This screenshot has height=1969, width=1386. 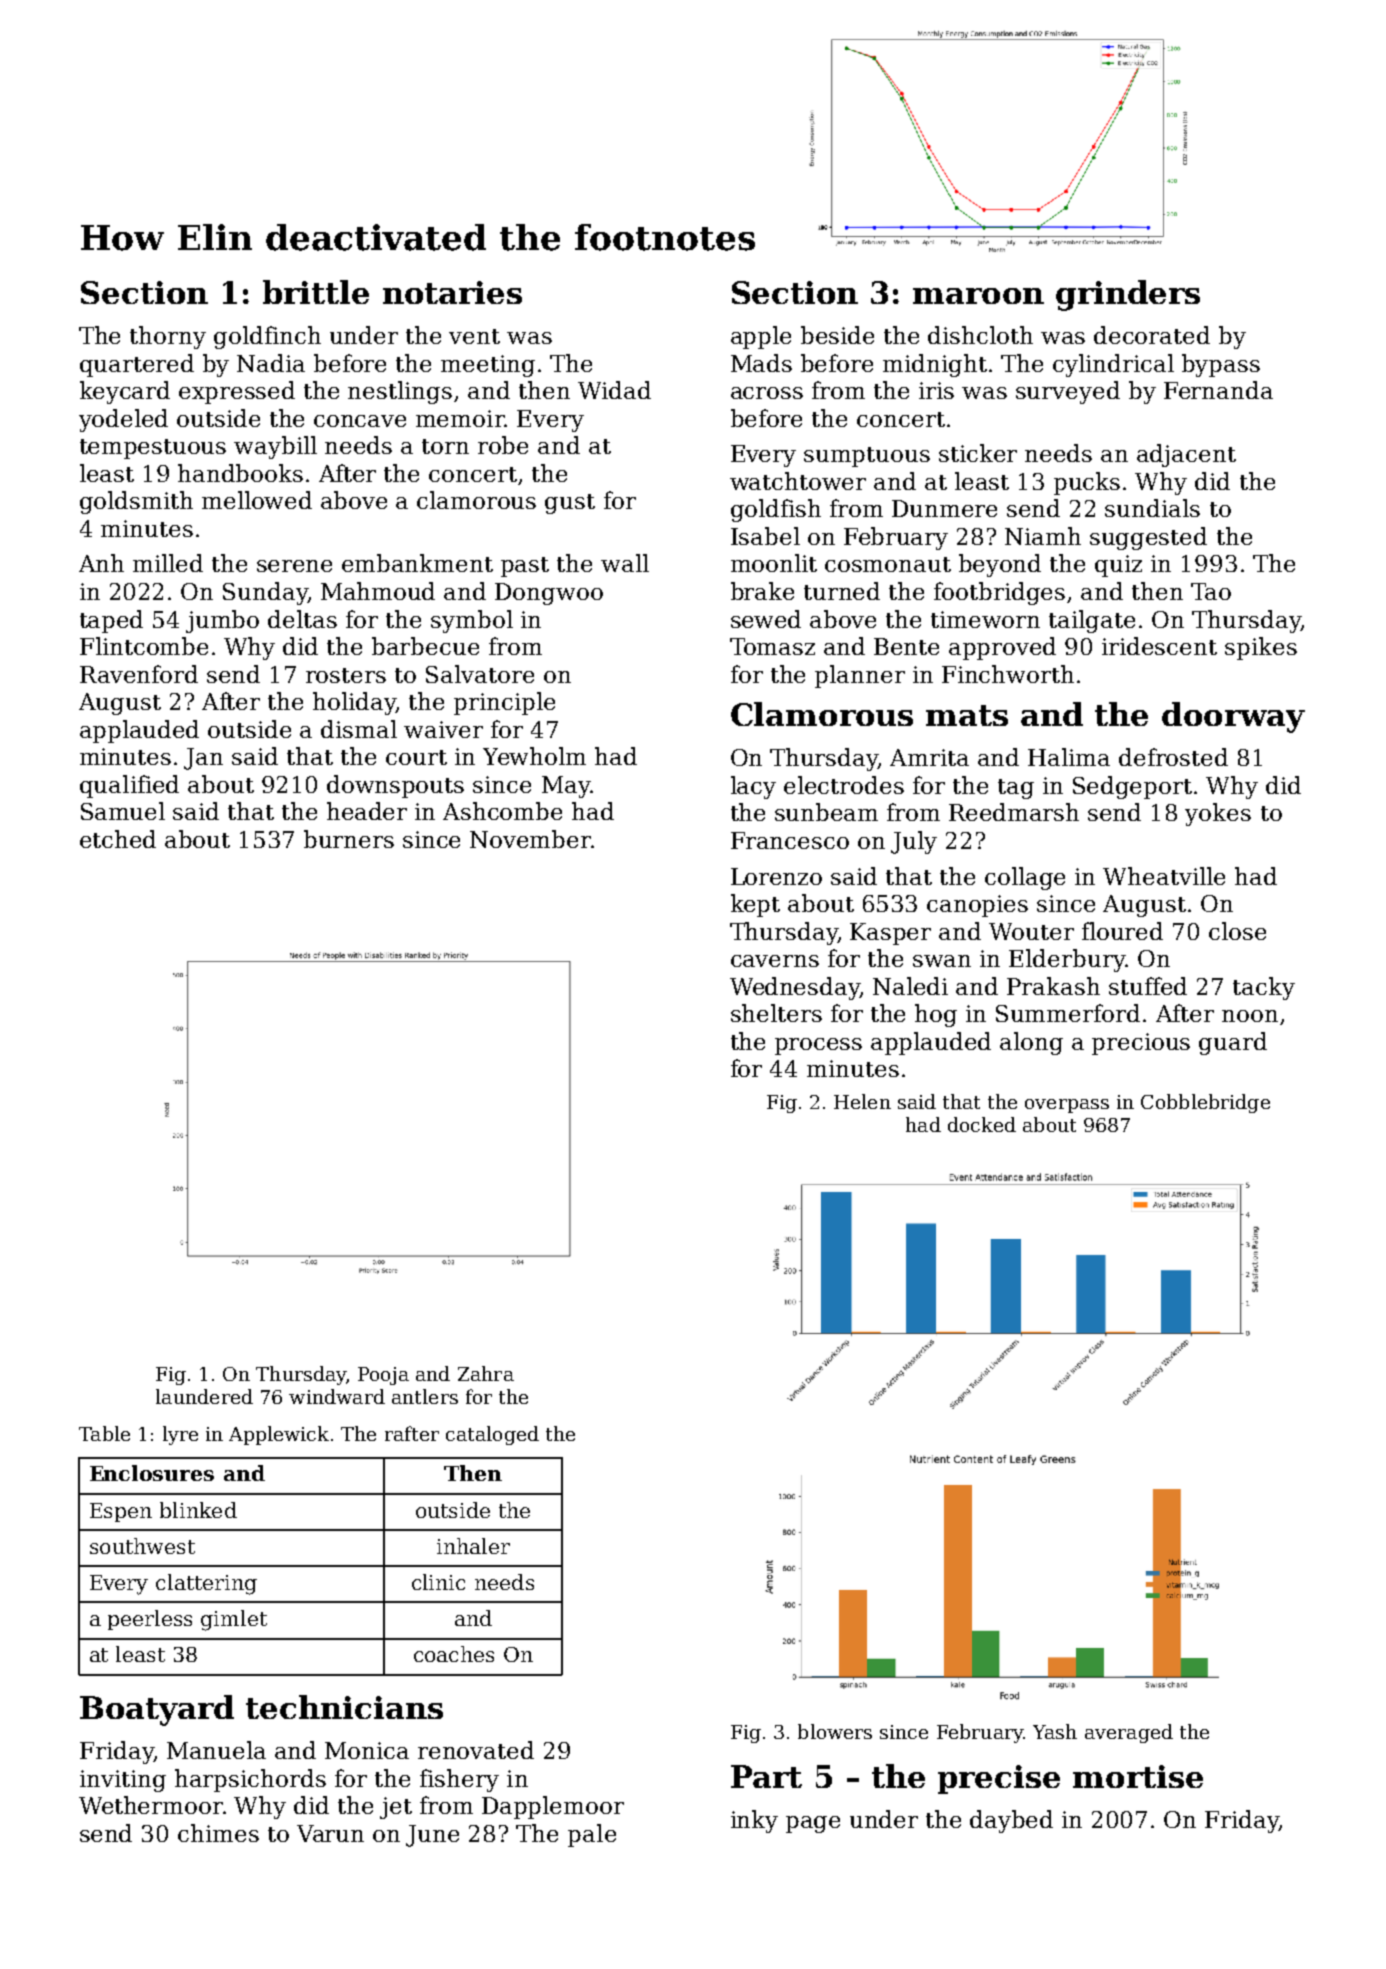 What do you see at coordinates (129, 786) in the screenshot?
I see `qualified` at bounding box center [129, 786].
